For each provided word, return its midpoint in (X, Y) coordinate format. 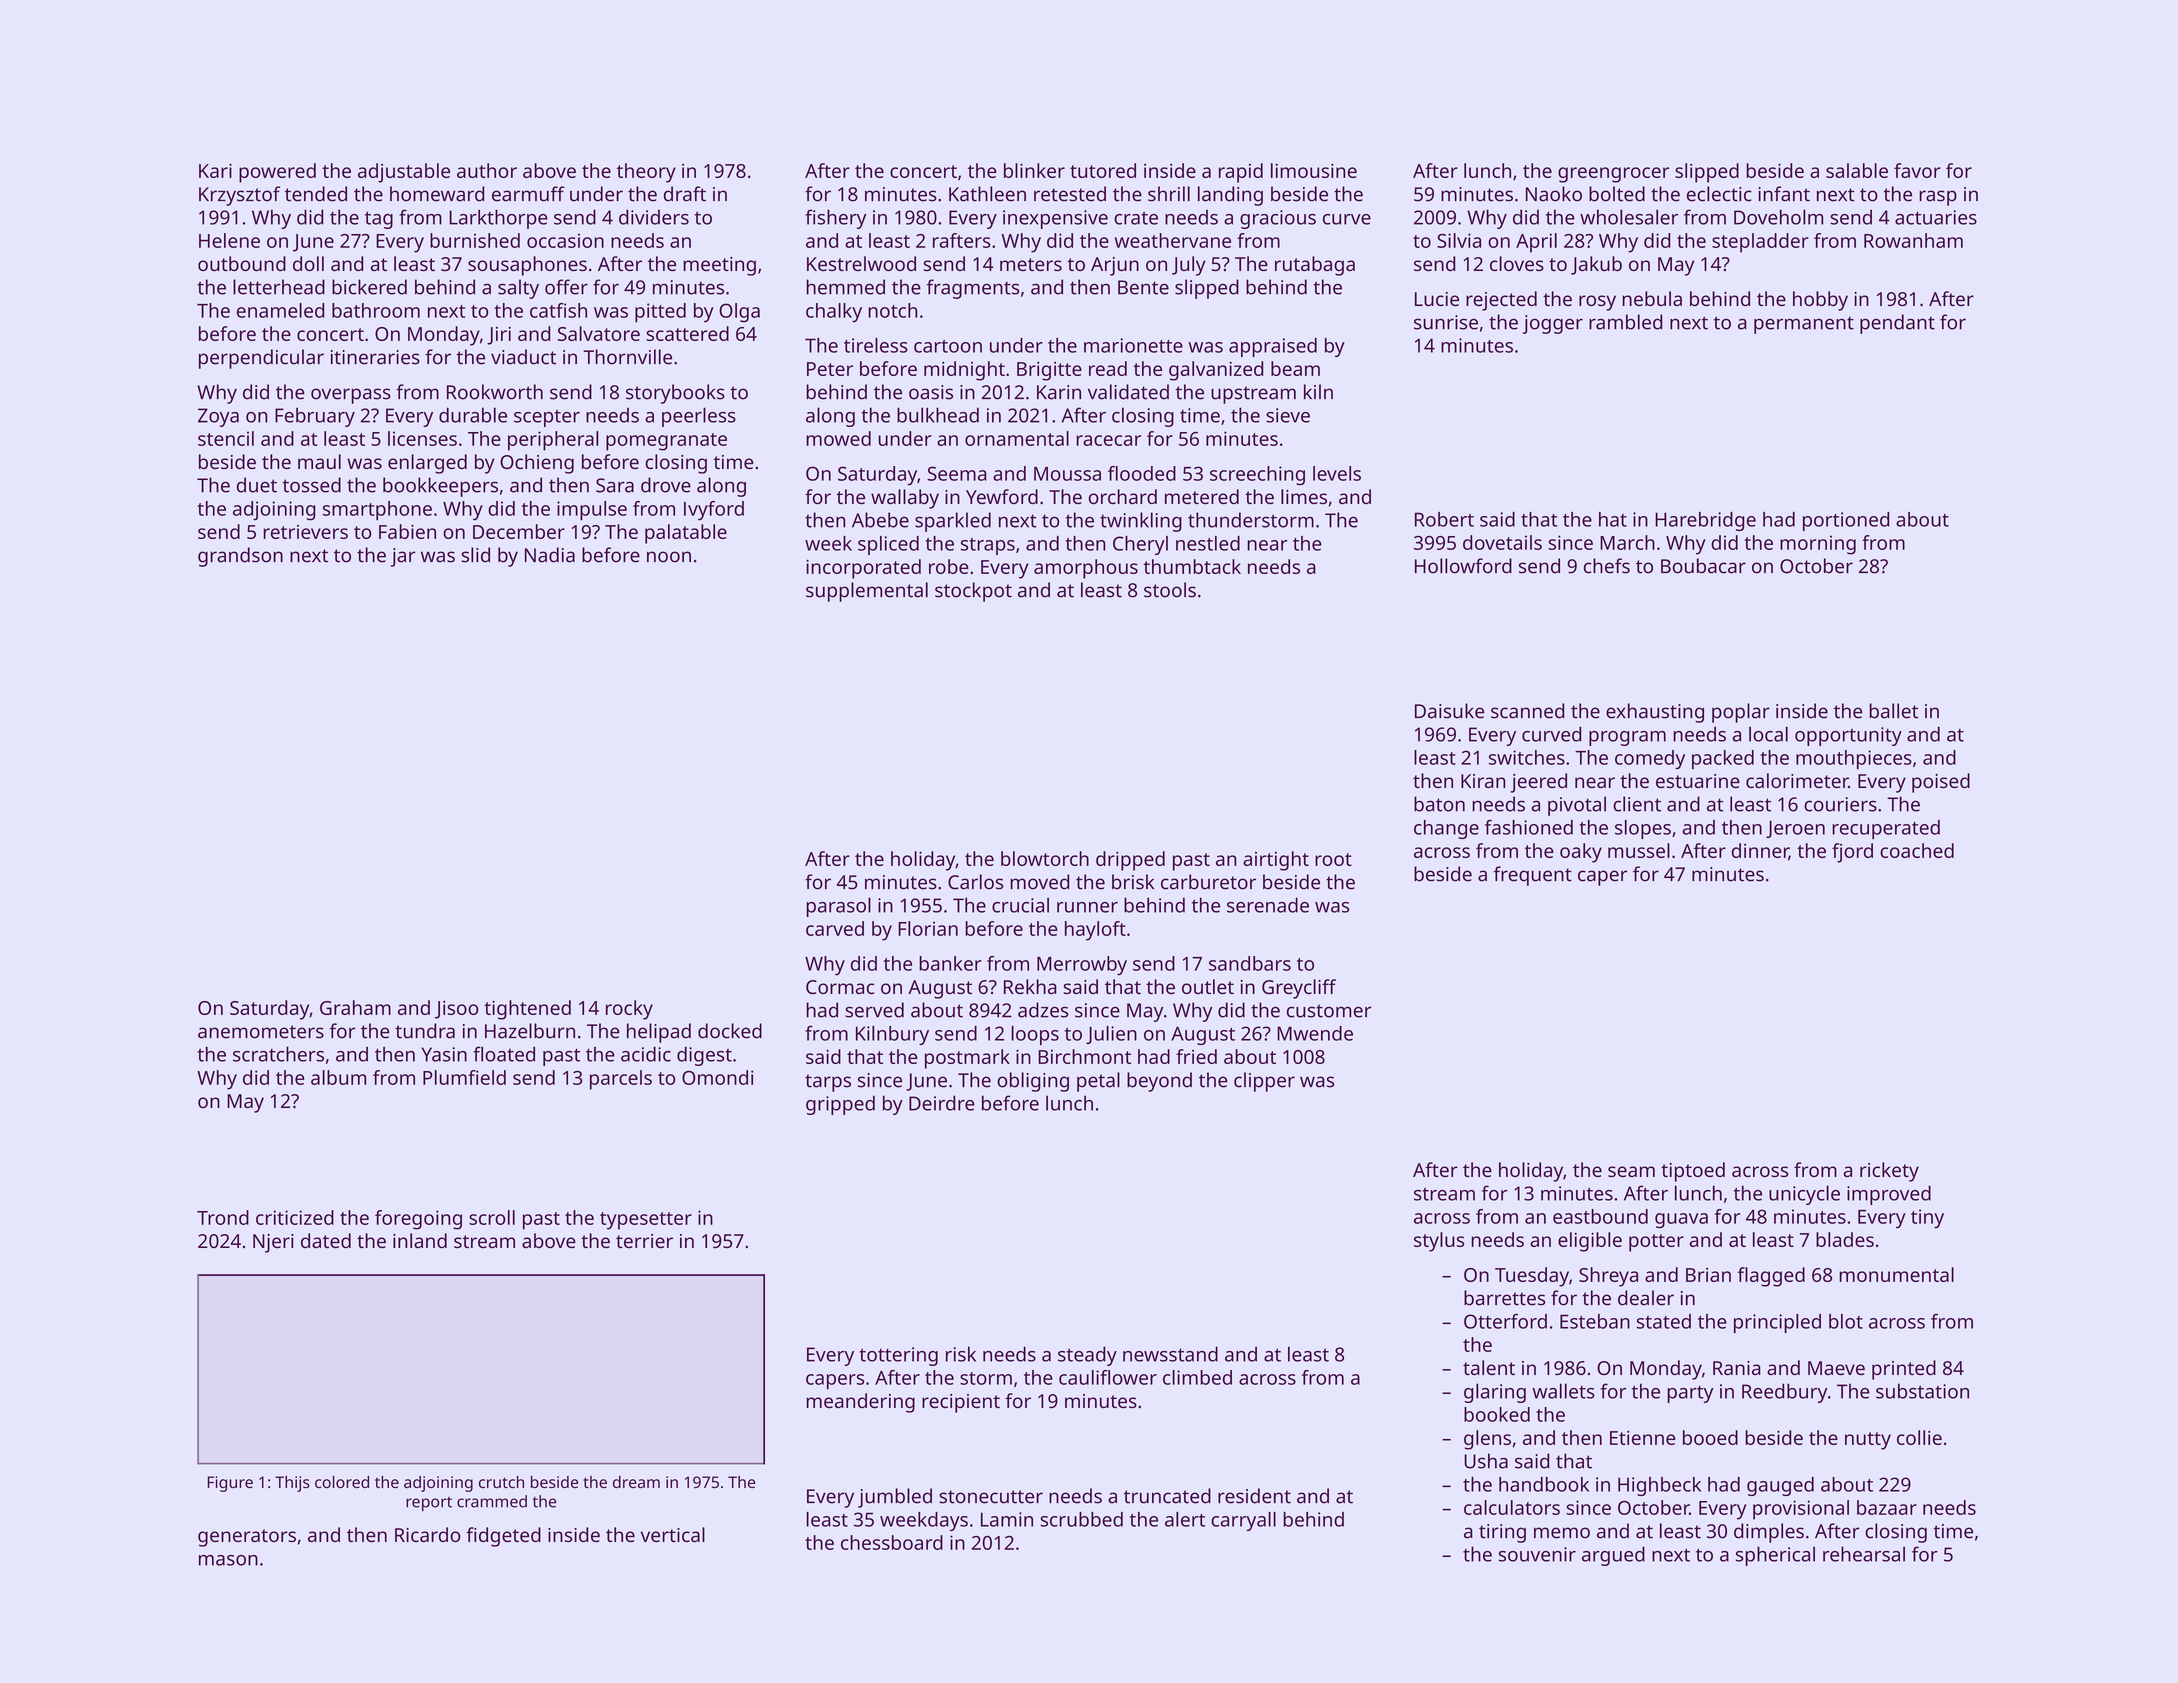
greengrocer (1613, 175)
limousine (1314, 170)
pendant (1897, 324)
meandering (860, 1403)
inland (420, 1240)
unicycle (1804, 1195)
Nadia (550, 555)
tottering (898, 1356)
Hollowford (1463, 566)
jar (403, 557)
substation (1922, 1391)
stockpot (973, 592)
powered (277, 173)
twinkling (1141, 522)
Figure (230, 1484)
